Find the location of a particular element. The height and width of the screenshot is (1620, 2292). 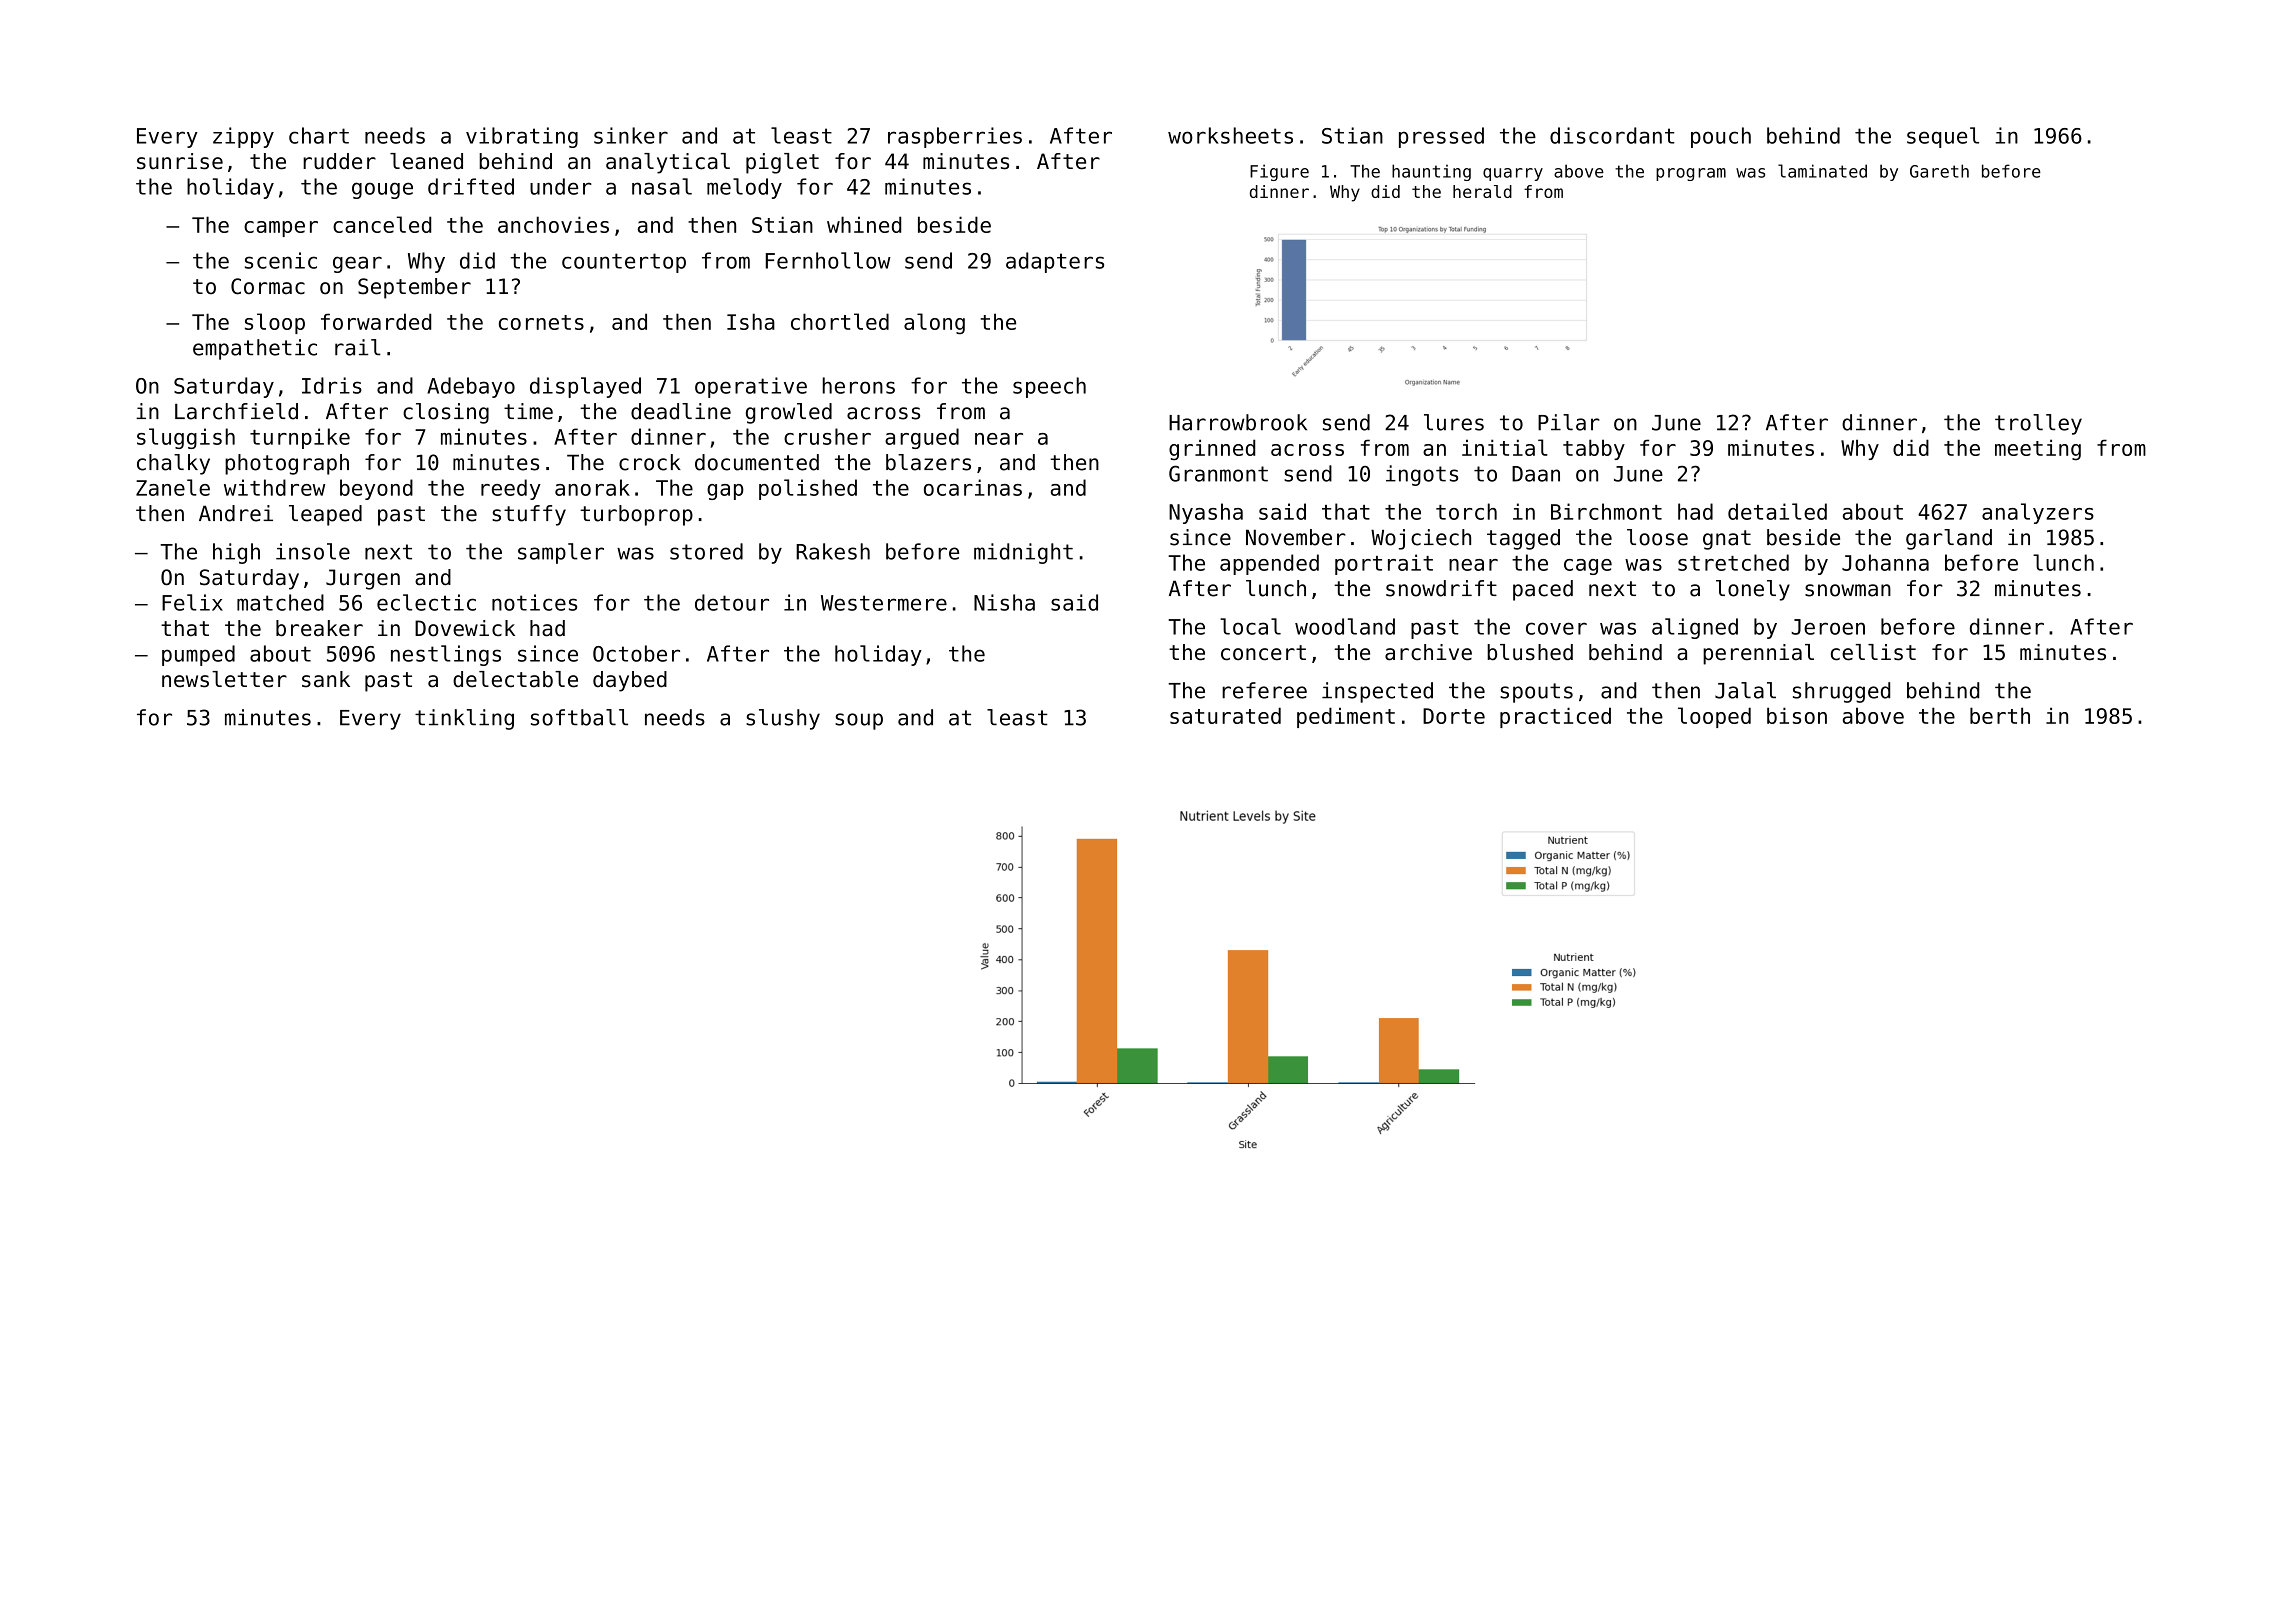

operative is located at coordinates (751, 387).
